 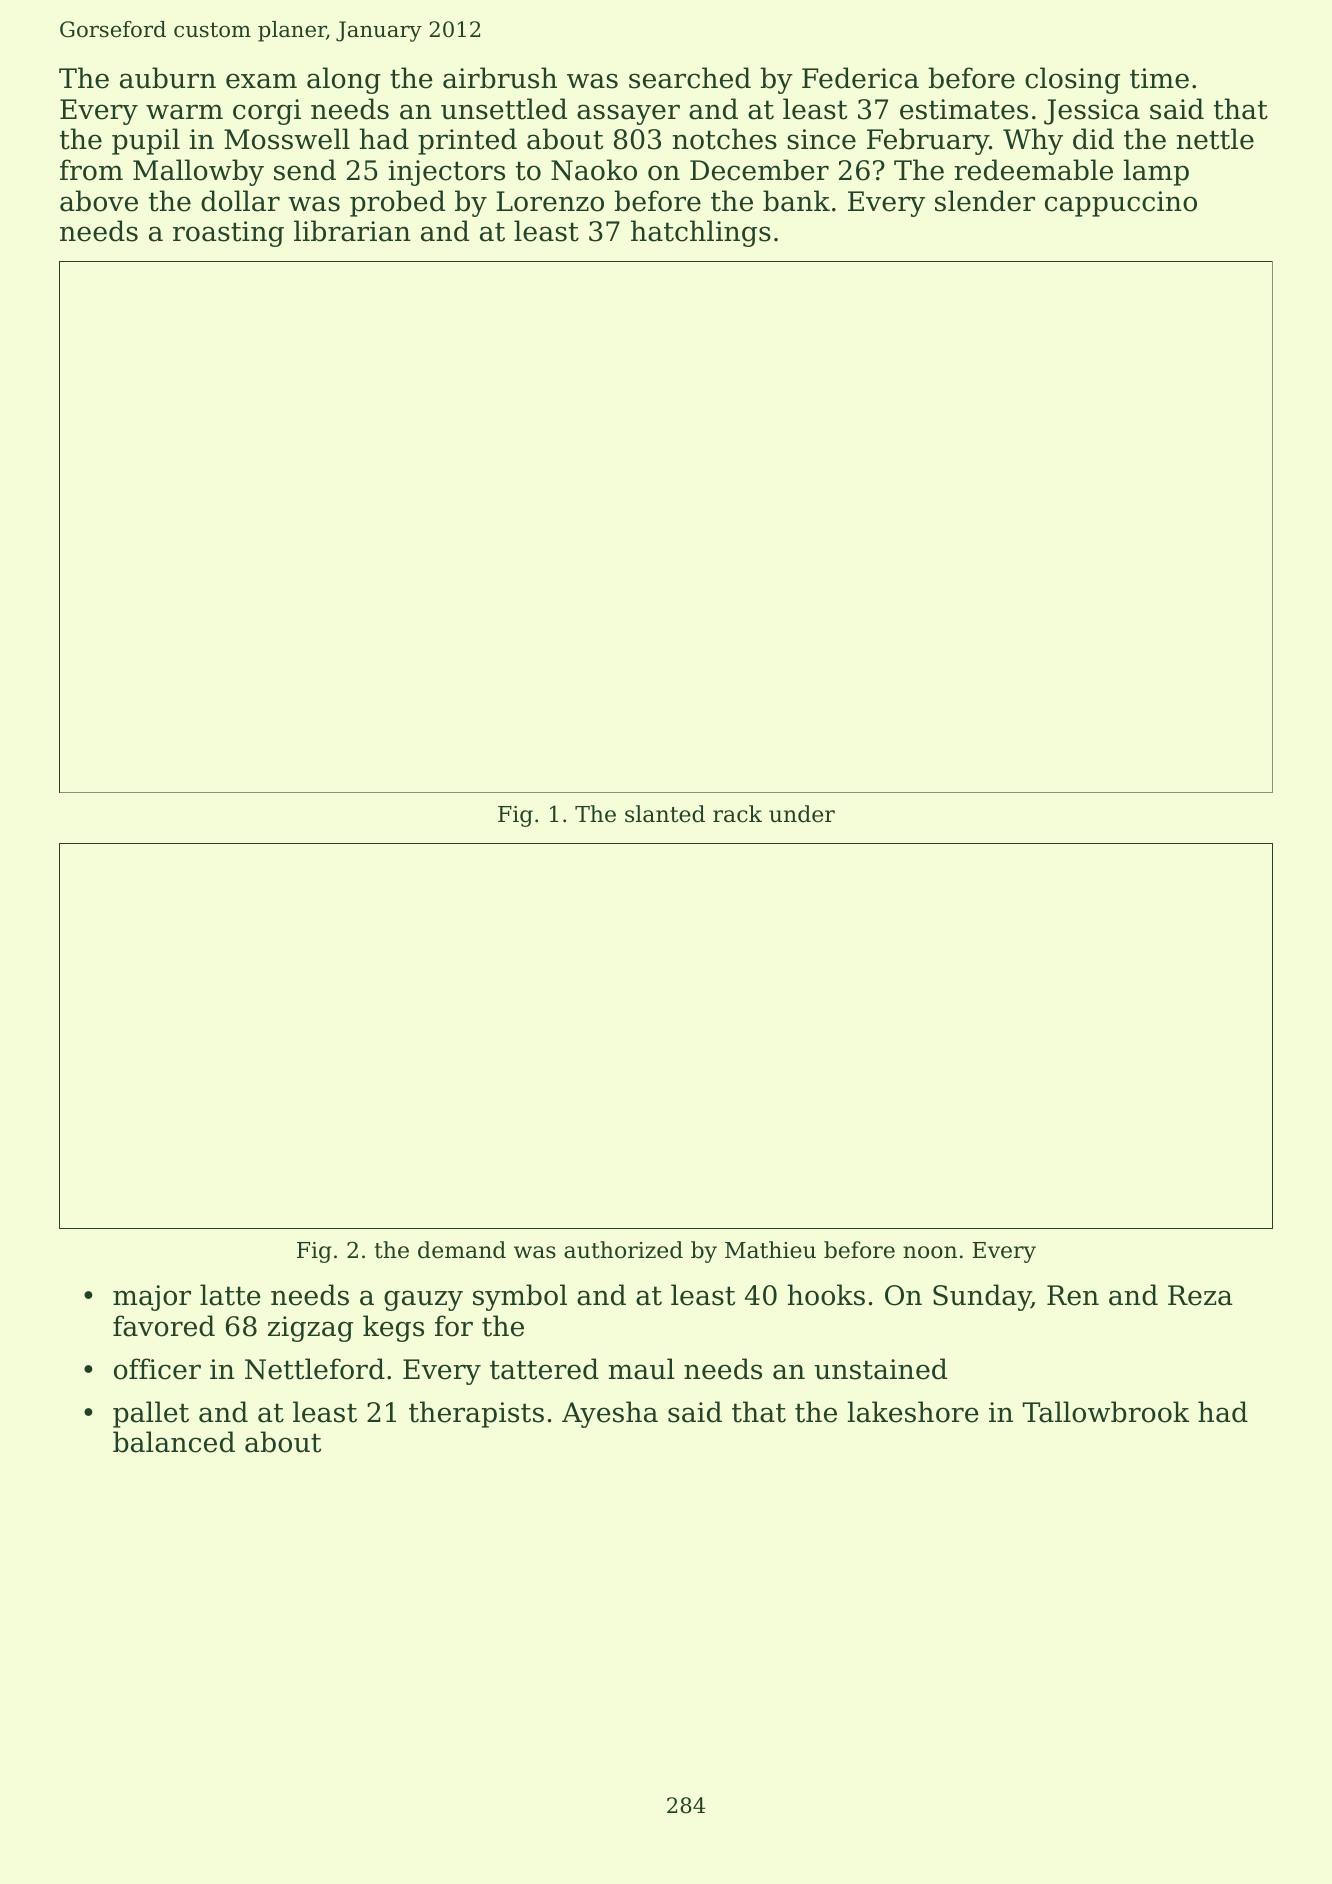 I want to click on slanted, so click(x=665, y=814).
